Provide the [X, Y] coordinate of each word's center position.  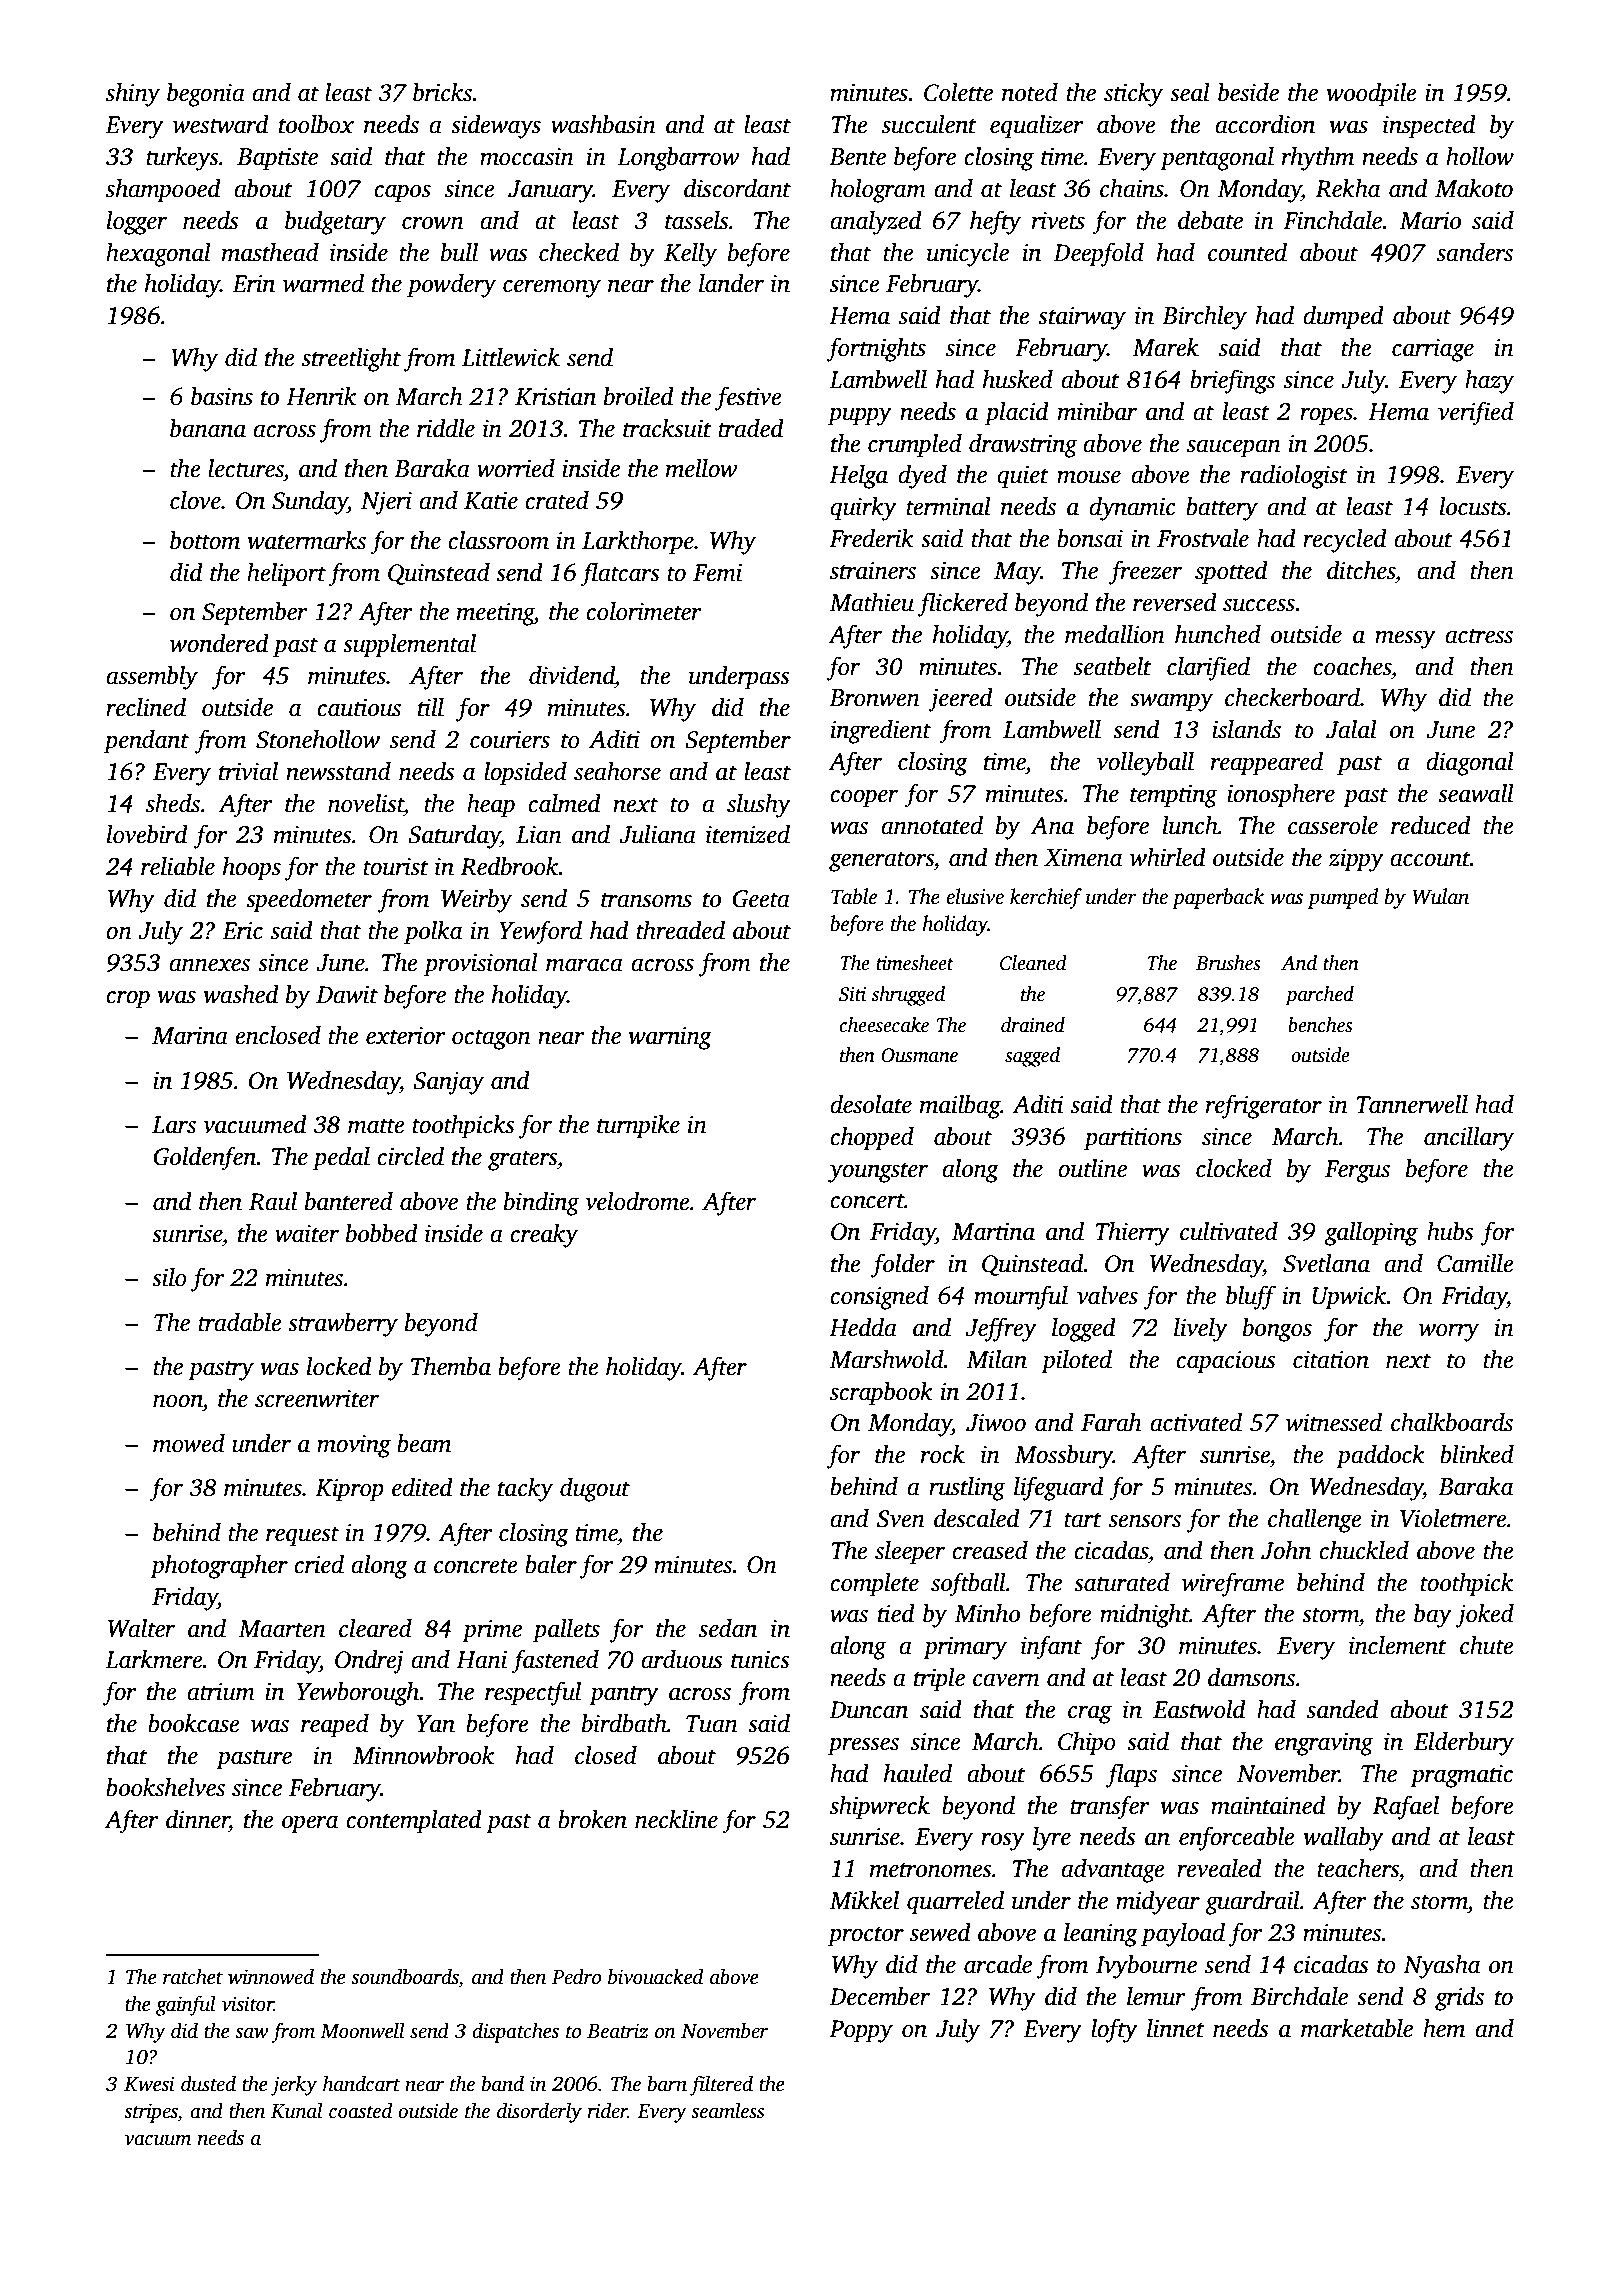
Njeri [386, 503]
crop [128, 1000]
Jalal [1351, 729]
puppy [860, 416]
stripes [151, 2113]
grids [1459, 1999]
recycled [1345, 541]
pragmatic [1461, 1776]
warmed [323, 283]
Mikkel [864, 1900]
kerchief [1046, 898]
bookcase [194, 1723]
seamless [727, 2110]
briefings [1232, 381]
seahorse [617, 771]
